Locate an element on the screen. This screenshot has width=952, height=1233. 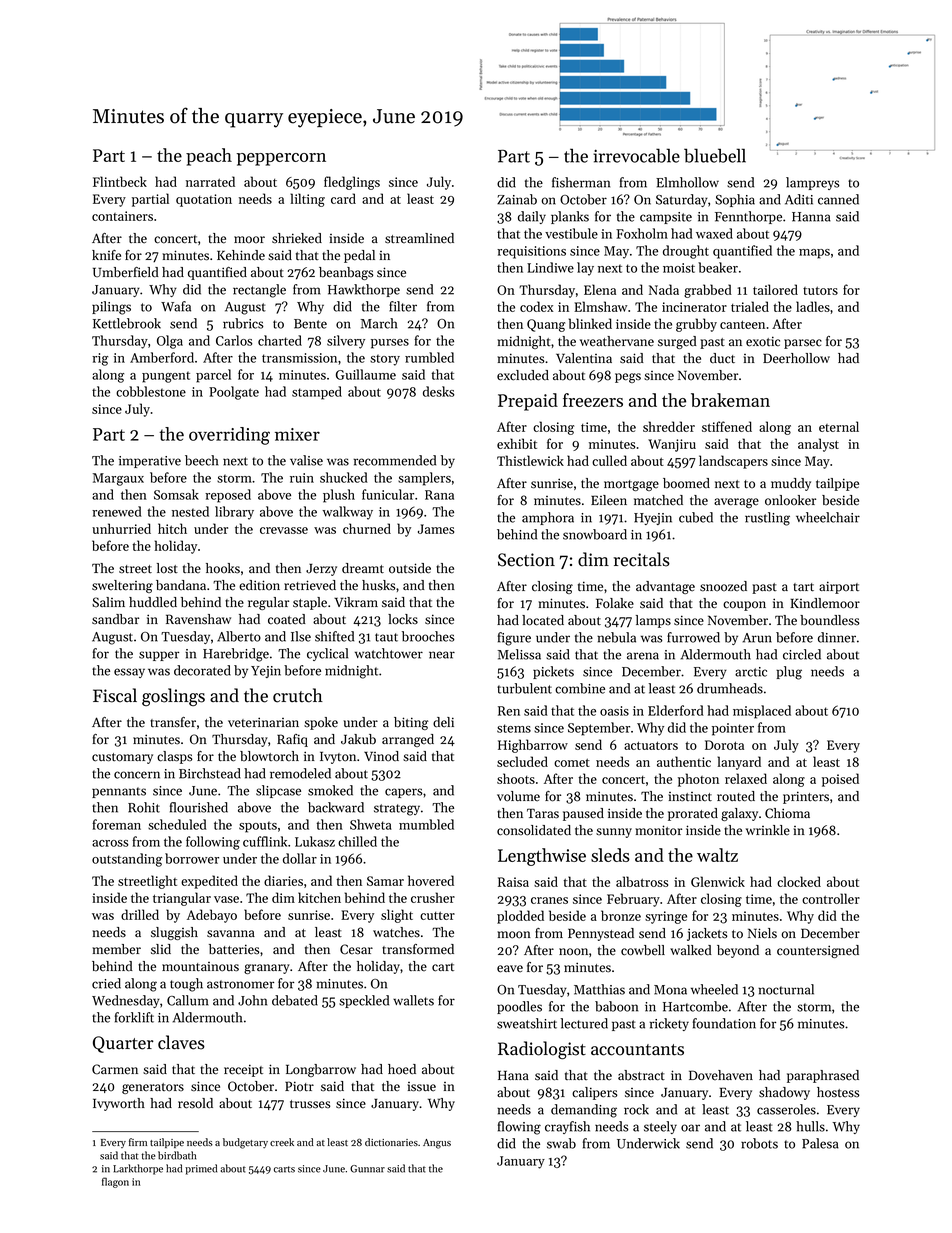
deli is located at coordinates (443, 722).
